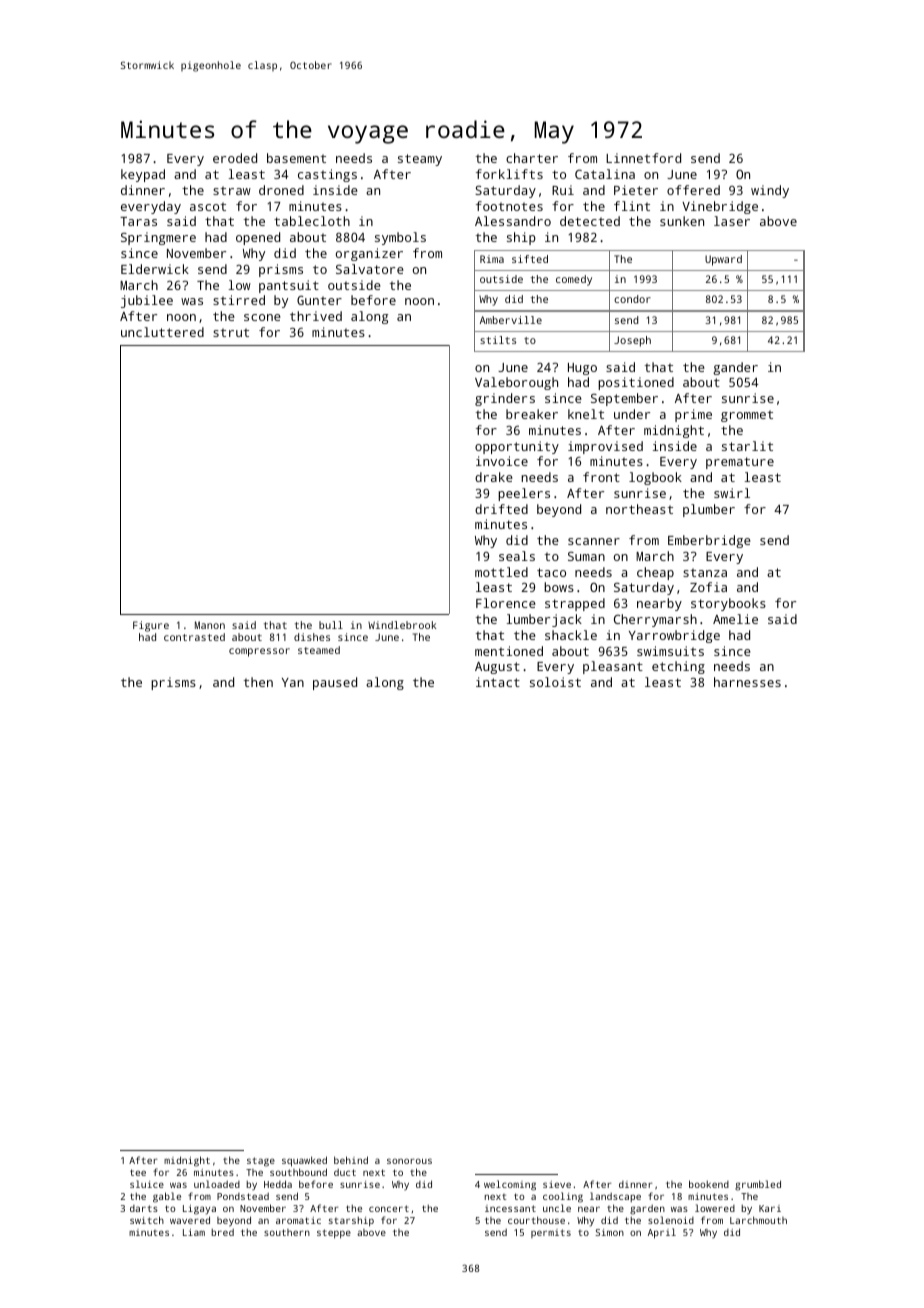 This screenshot has height=1308, width=924. Describe the element at coordinates (258, 238) in the screenshot. I see `opened` at that location.
